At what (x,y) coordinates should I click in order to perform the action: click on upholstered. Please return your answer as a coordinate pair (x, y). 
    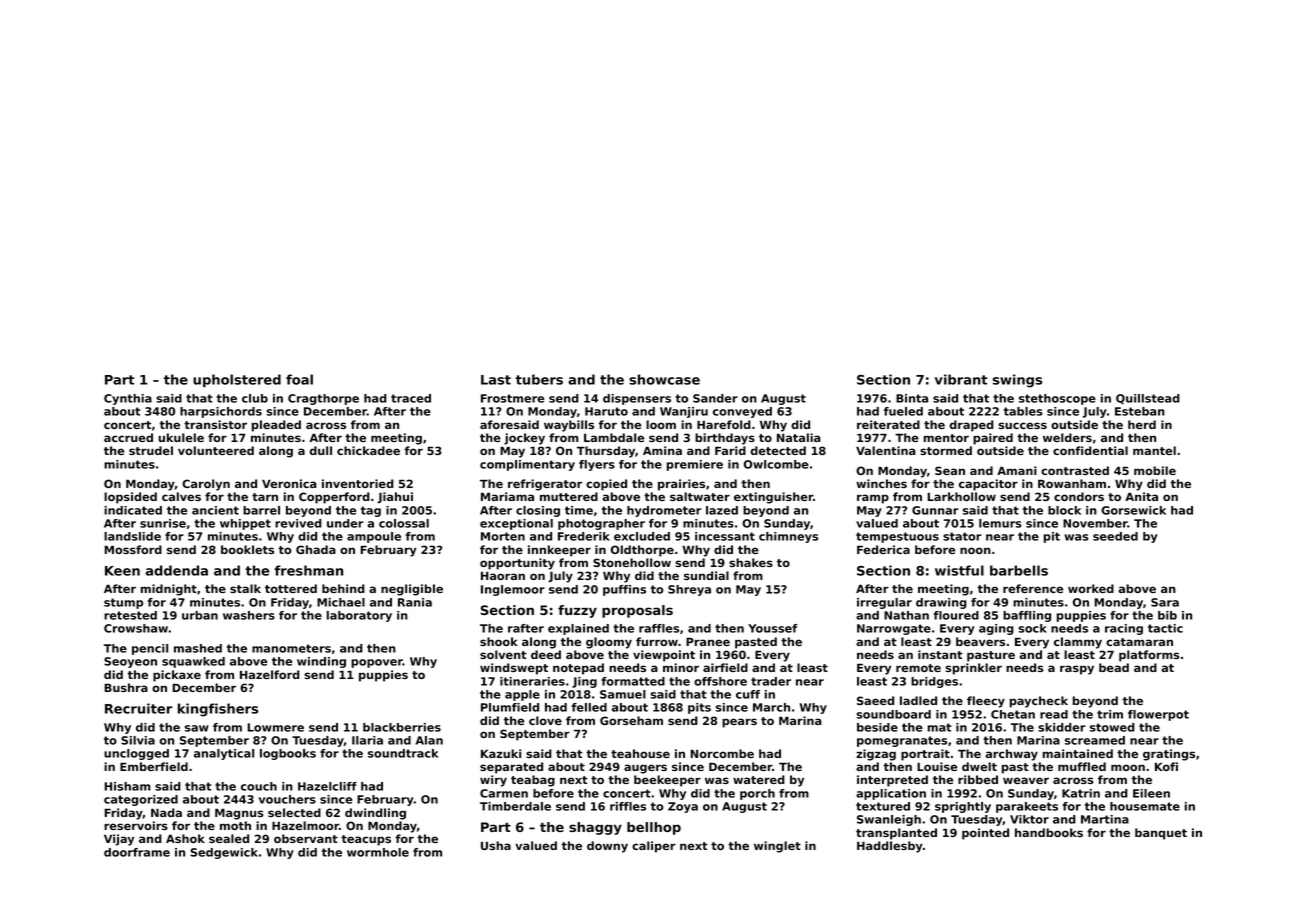
    Looking at the image, I should click on (237, 381).
